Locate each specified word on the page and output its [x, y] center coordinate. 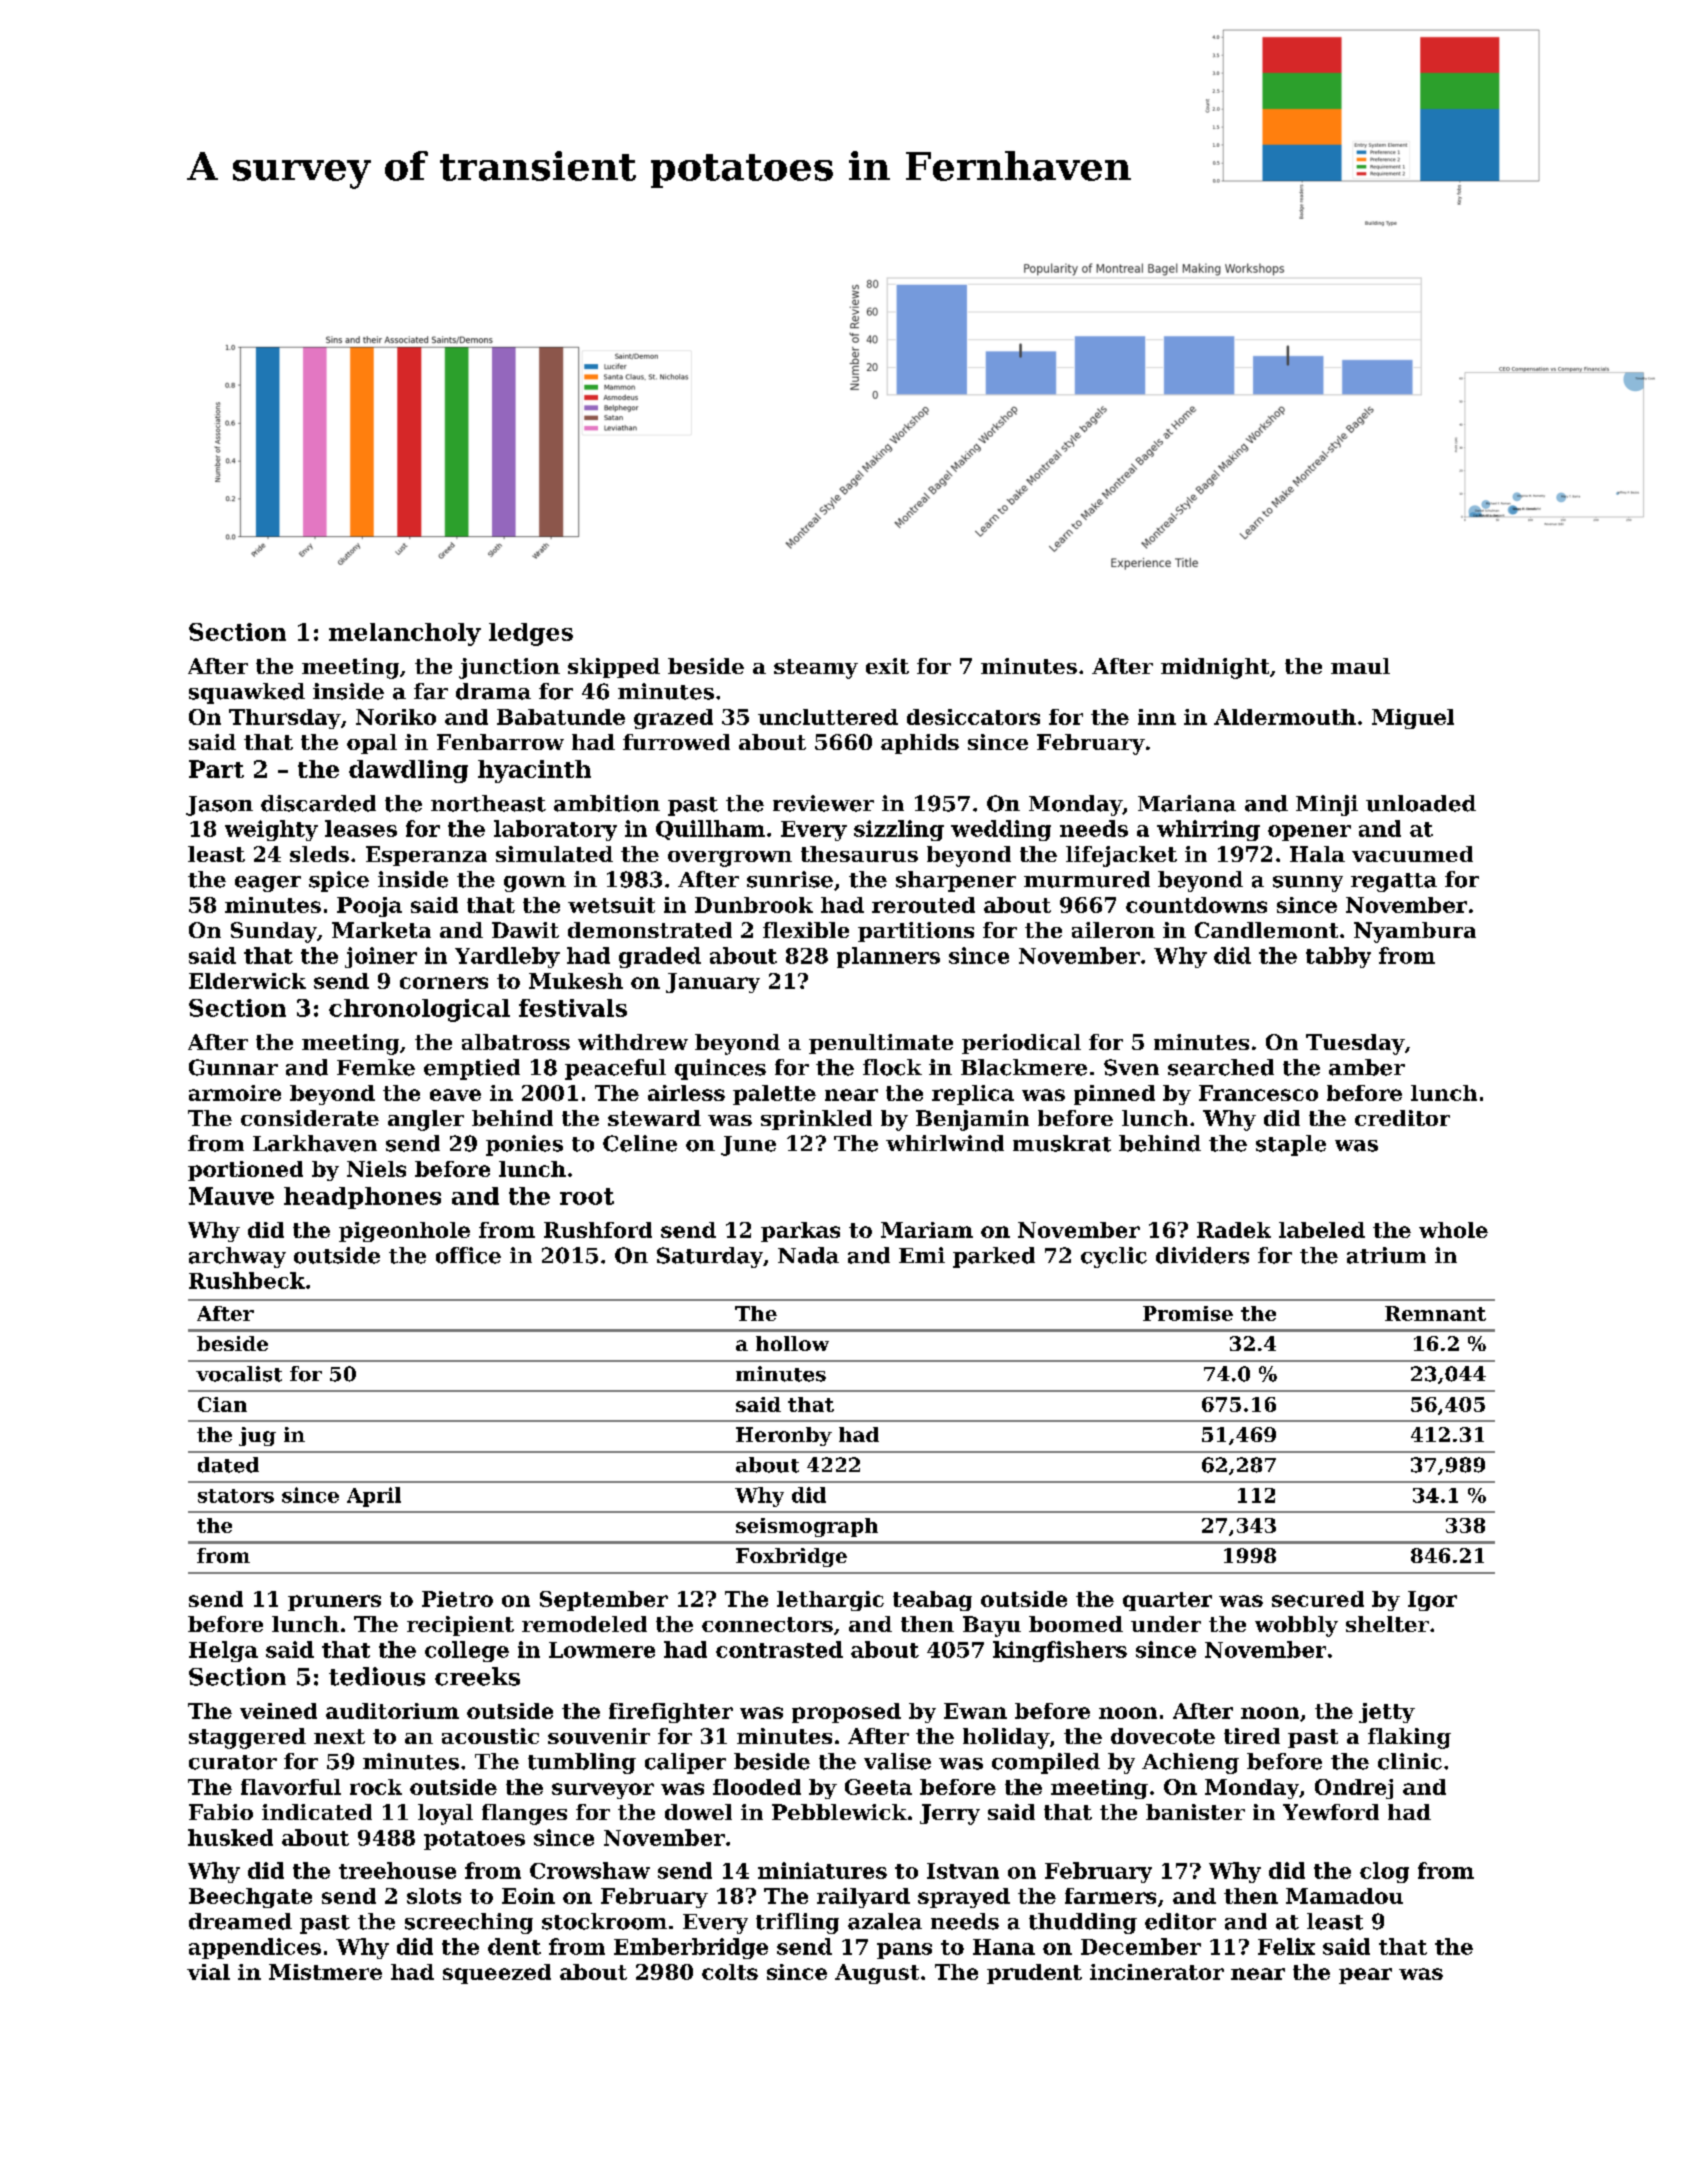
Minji [1327, 805]
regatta [1394, 882]
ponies [524, 1145]
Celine [640, 1143]
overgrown [730, 859]
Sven [1131, 1067]
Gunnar [233, 1067]
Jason [219, 806]
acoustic [490, 1736]
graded [660, 957]
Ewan [975, 1711]
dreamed [240, 1921]
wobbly [1296, 1626]
